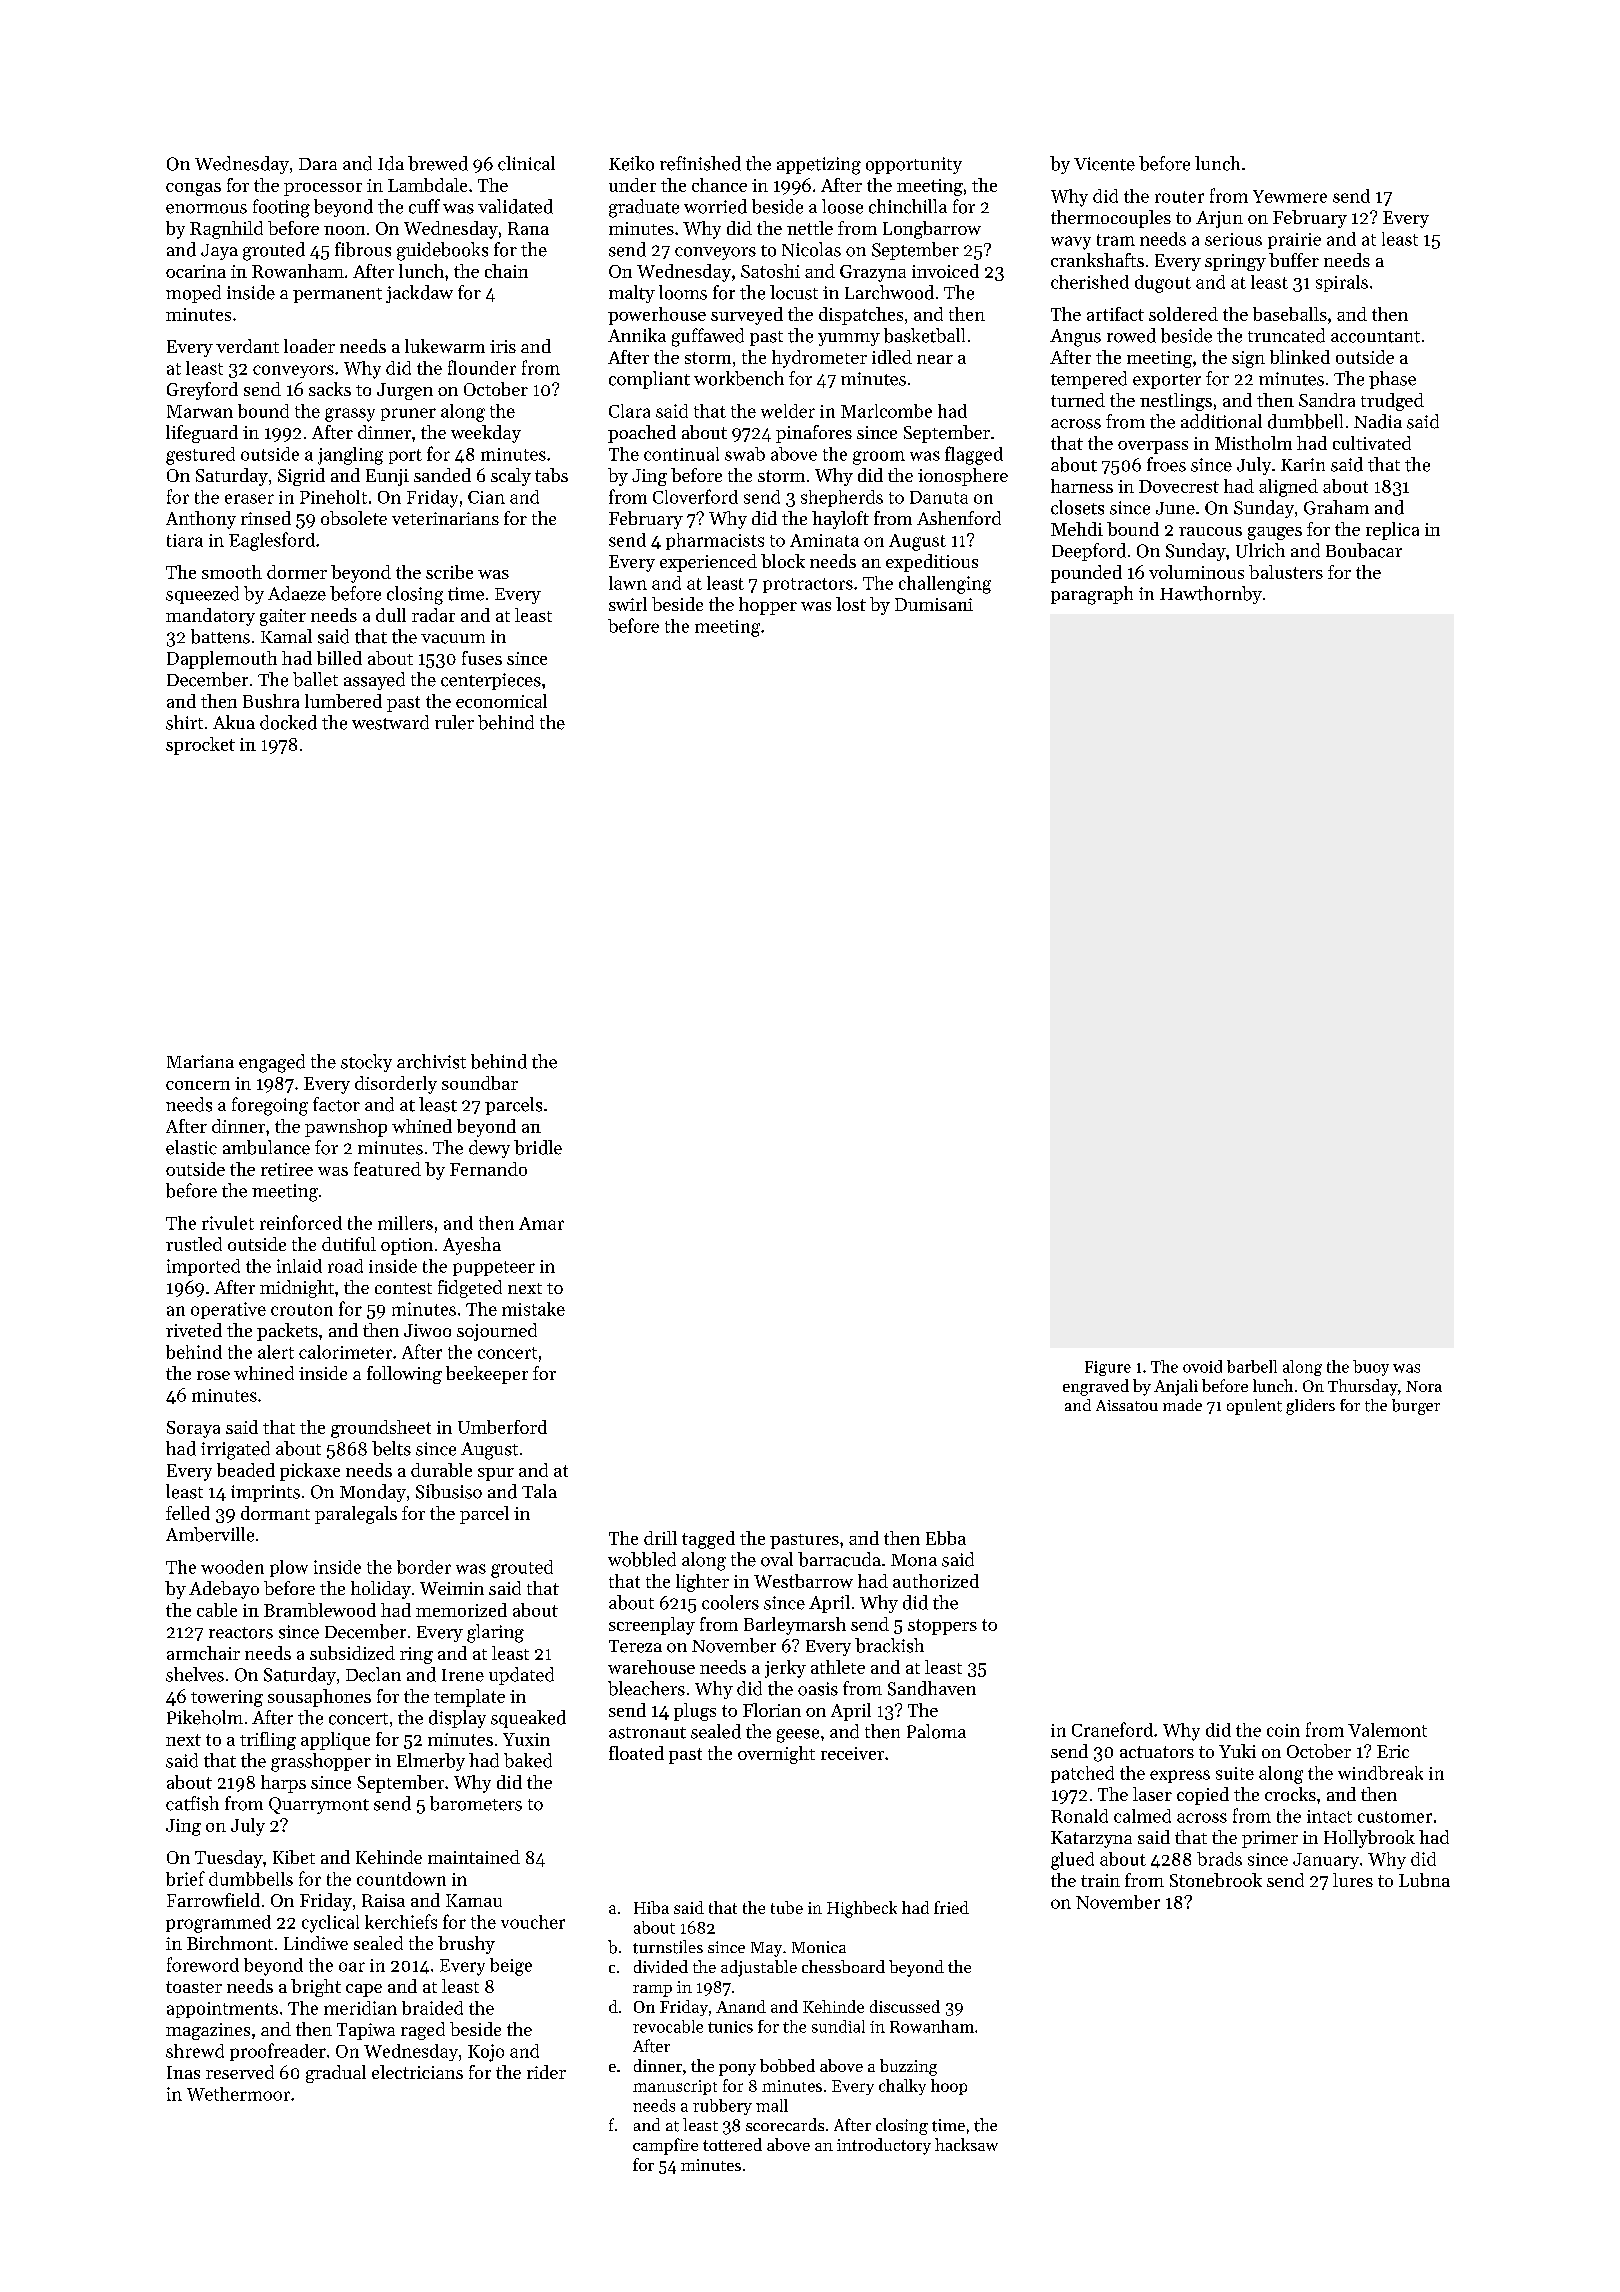 Image resolution: width=1620 pixels, height=2292 pixels. Describe the element at coordinates (1100, 1880) in the document. I see `train` at that location.
